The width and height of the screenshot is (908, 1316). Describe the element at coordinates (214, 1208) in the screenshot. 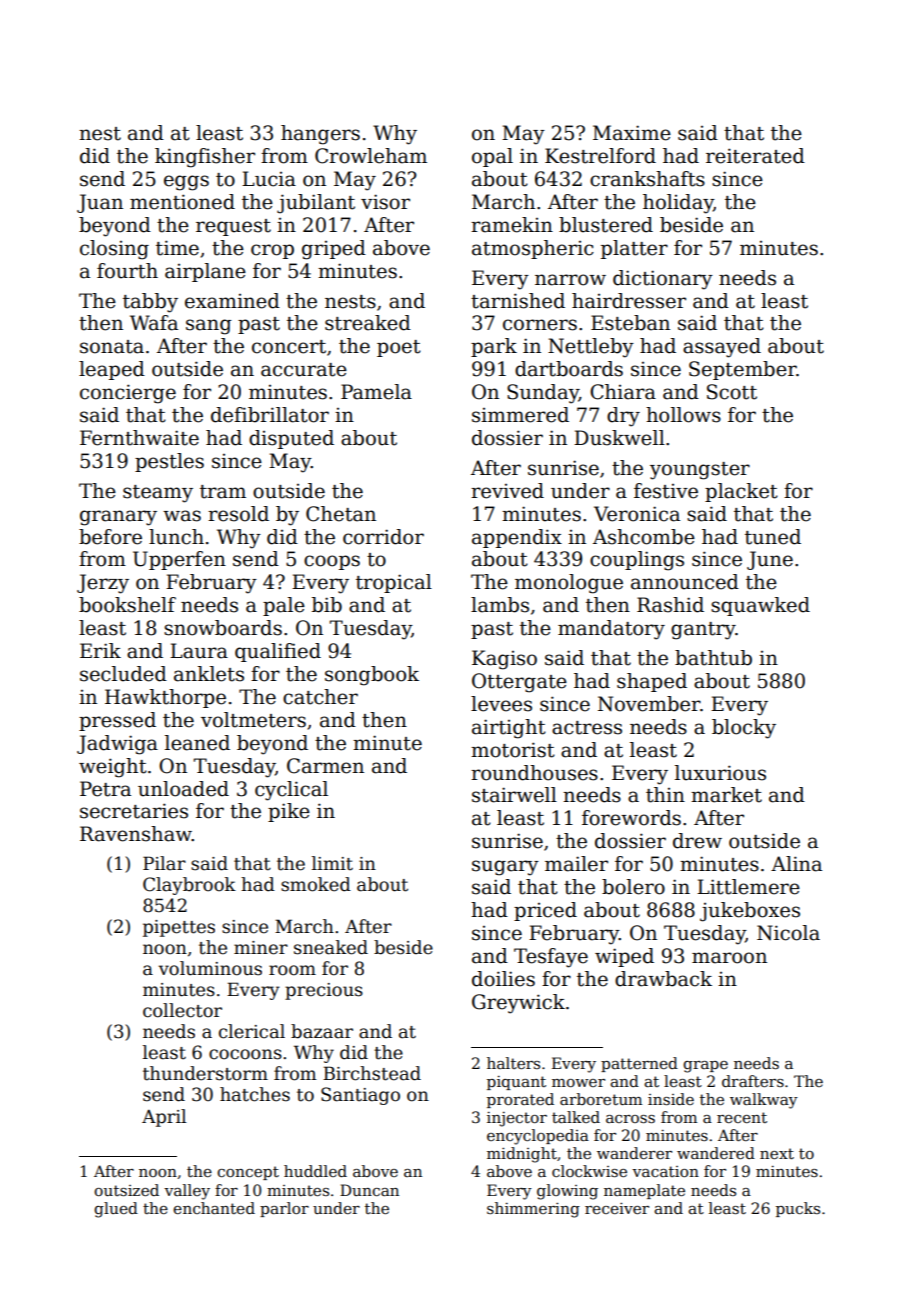

I see `enchanted` at that location.
